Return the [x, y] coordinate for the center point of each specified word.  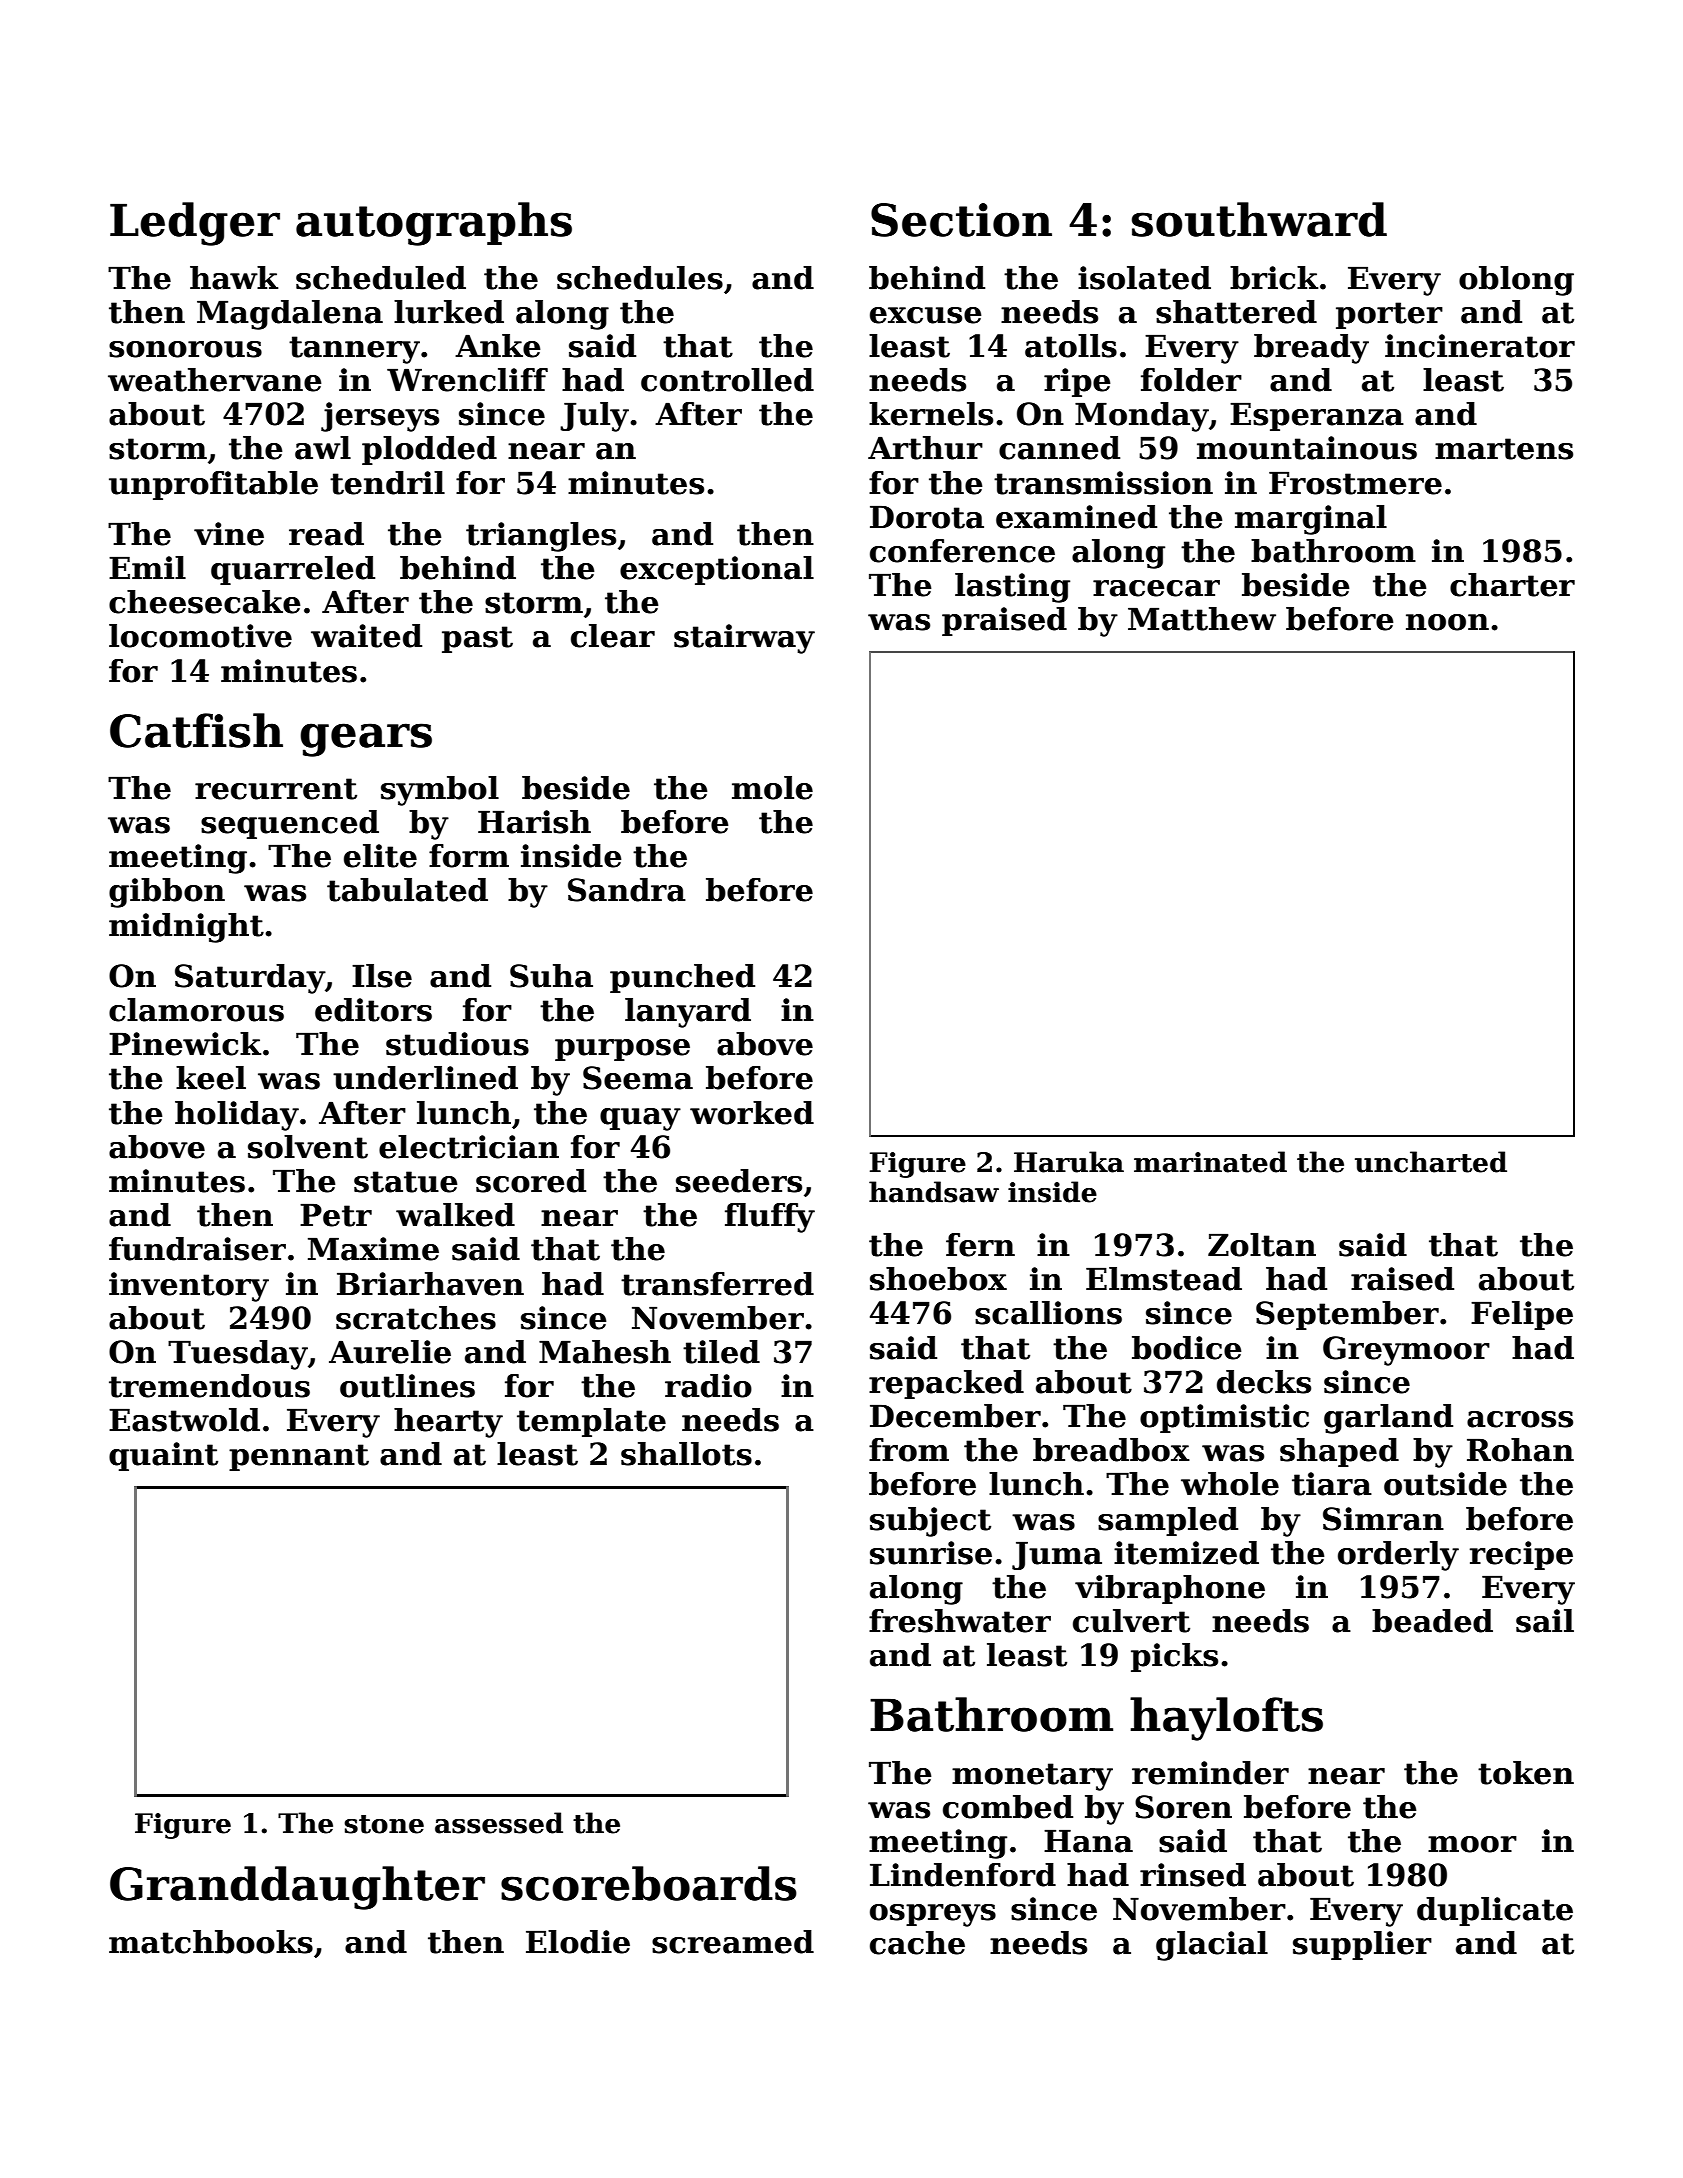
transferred [717, 1284]
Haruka [1069, 1162]
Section [961, 220]
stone [384, 1824]
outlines [407, 1386]
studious [457, 1044]
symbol [440, 791]
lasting [1012, 588]
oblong [1516, 281]
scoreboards [649, 1883]
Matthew [1202, 619]
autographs [434, 224]
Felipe [1522, 1315]
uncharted [1431, 1162]
